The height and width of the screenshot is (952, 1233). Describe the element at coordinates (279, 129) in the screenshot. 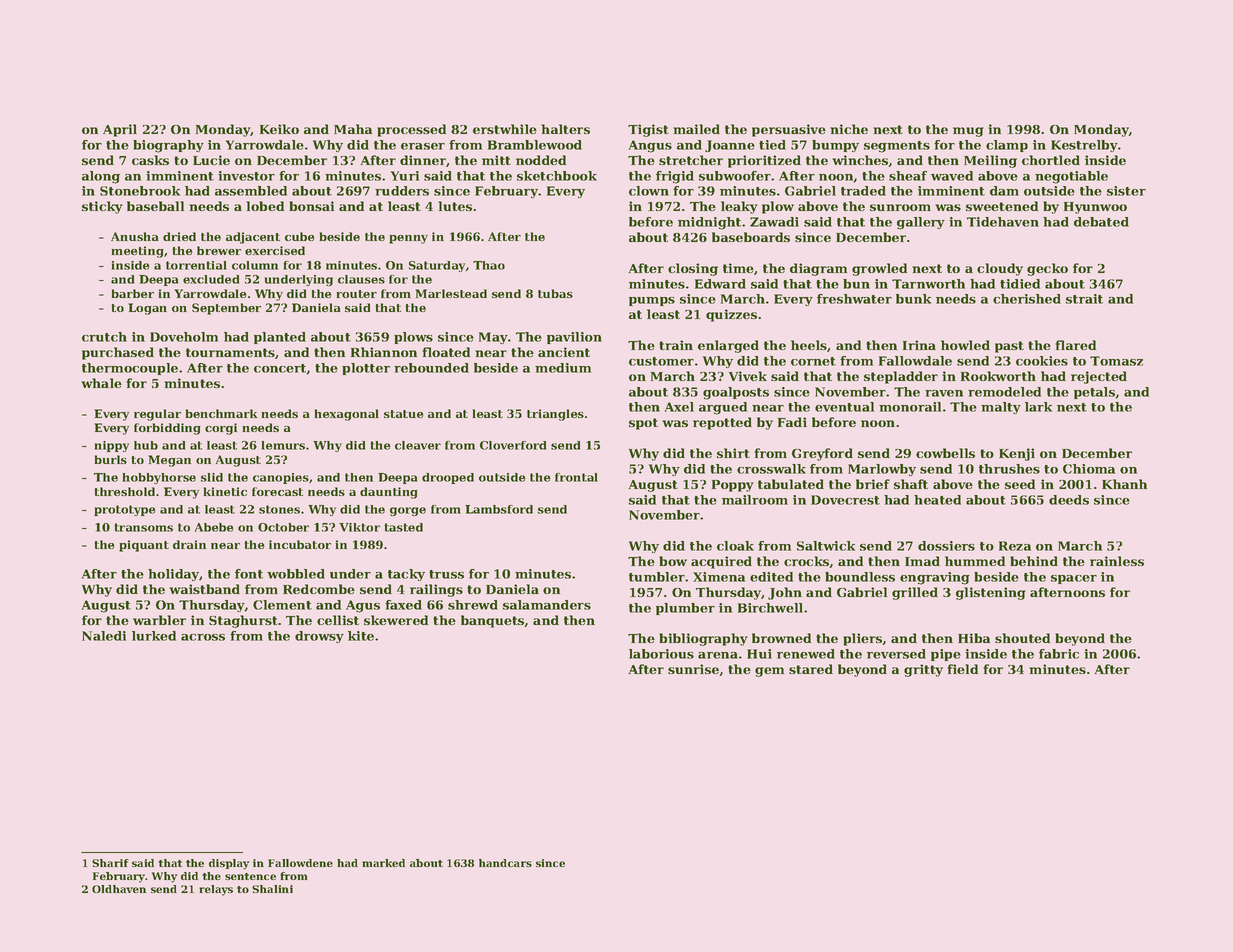

I see `Keiko` at that location.
